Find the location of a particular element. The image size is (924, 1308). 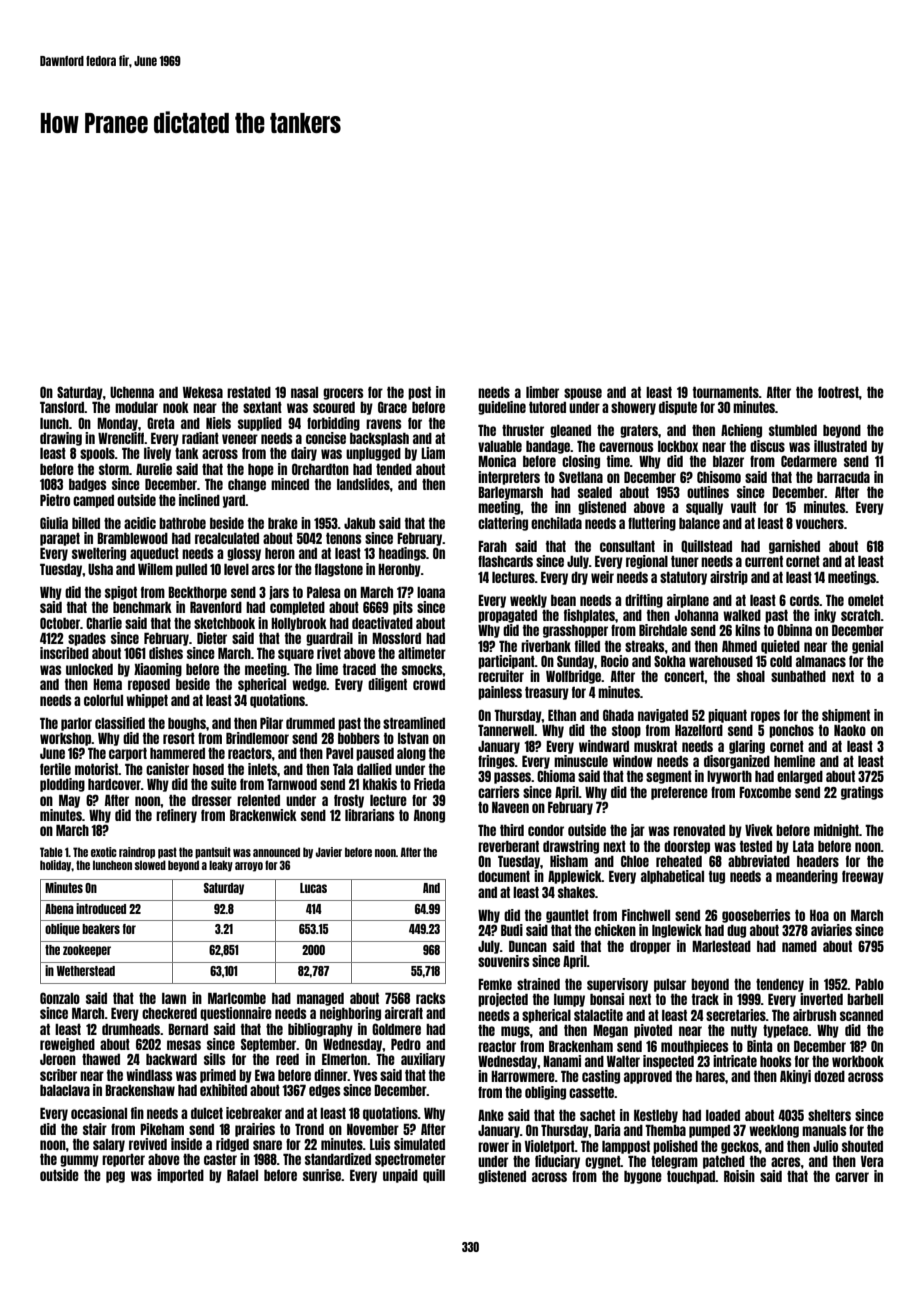

landslides is located at coordinates (363, 484).
